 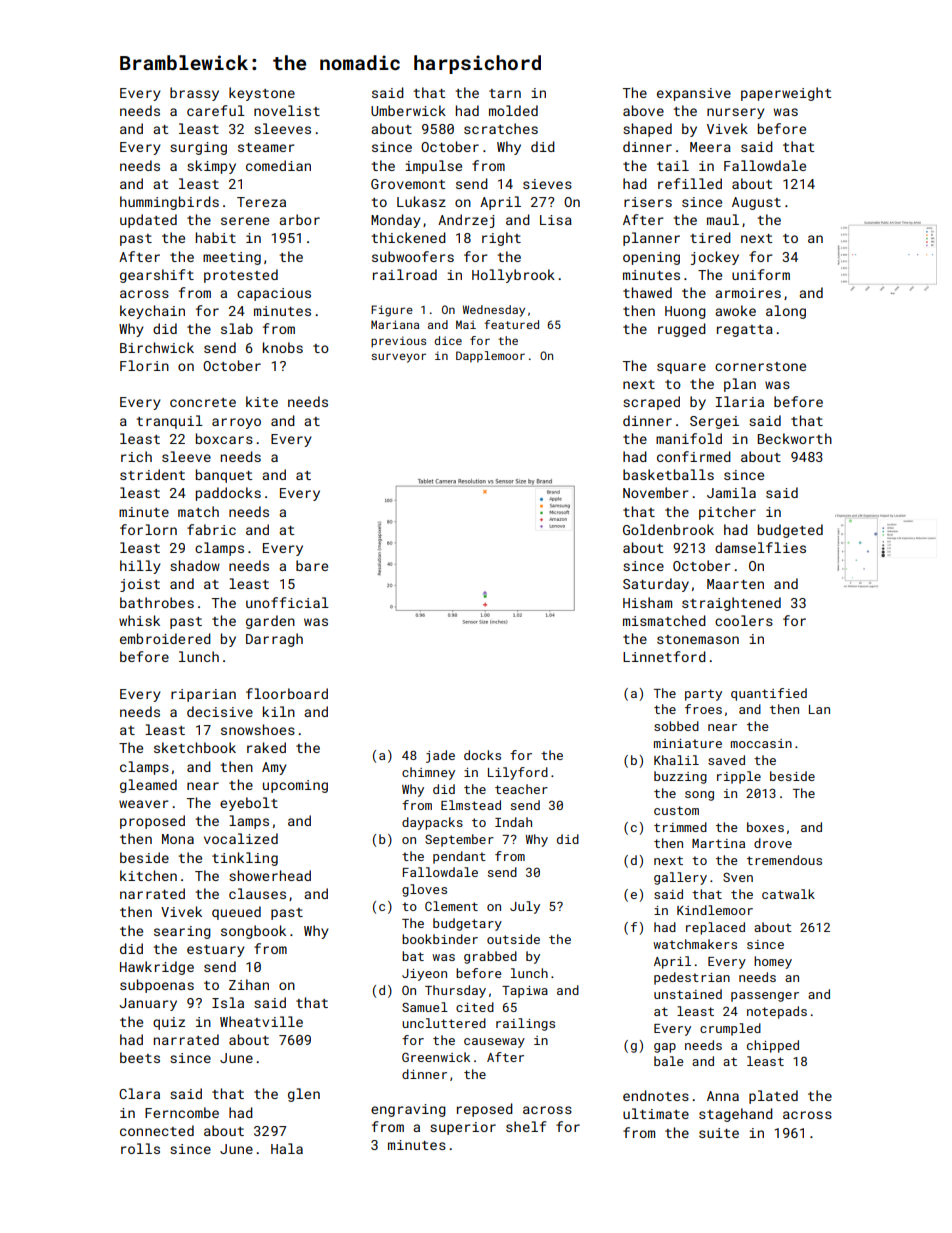 What do you see at coordinates (140, 1148) in the screenshot?
I see `rolls` at bounding box center [140, 1148].
